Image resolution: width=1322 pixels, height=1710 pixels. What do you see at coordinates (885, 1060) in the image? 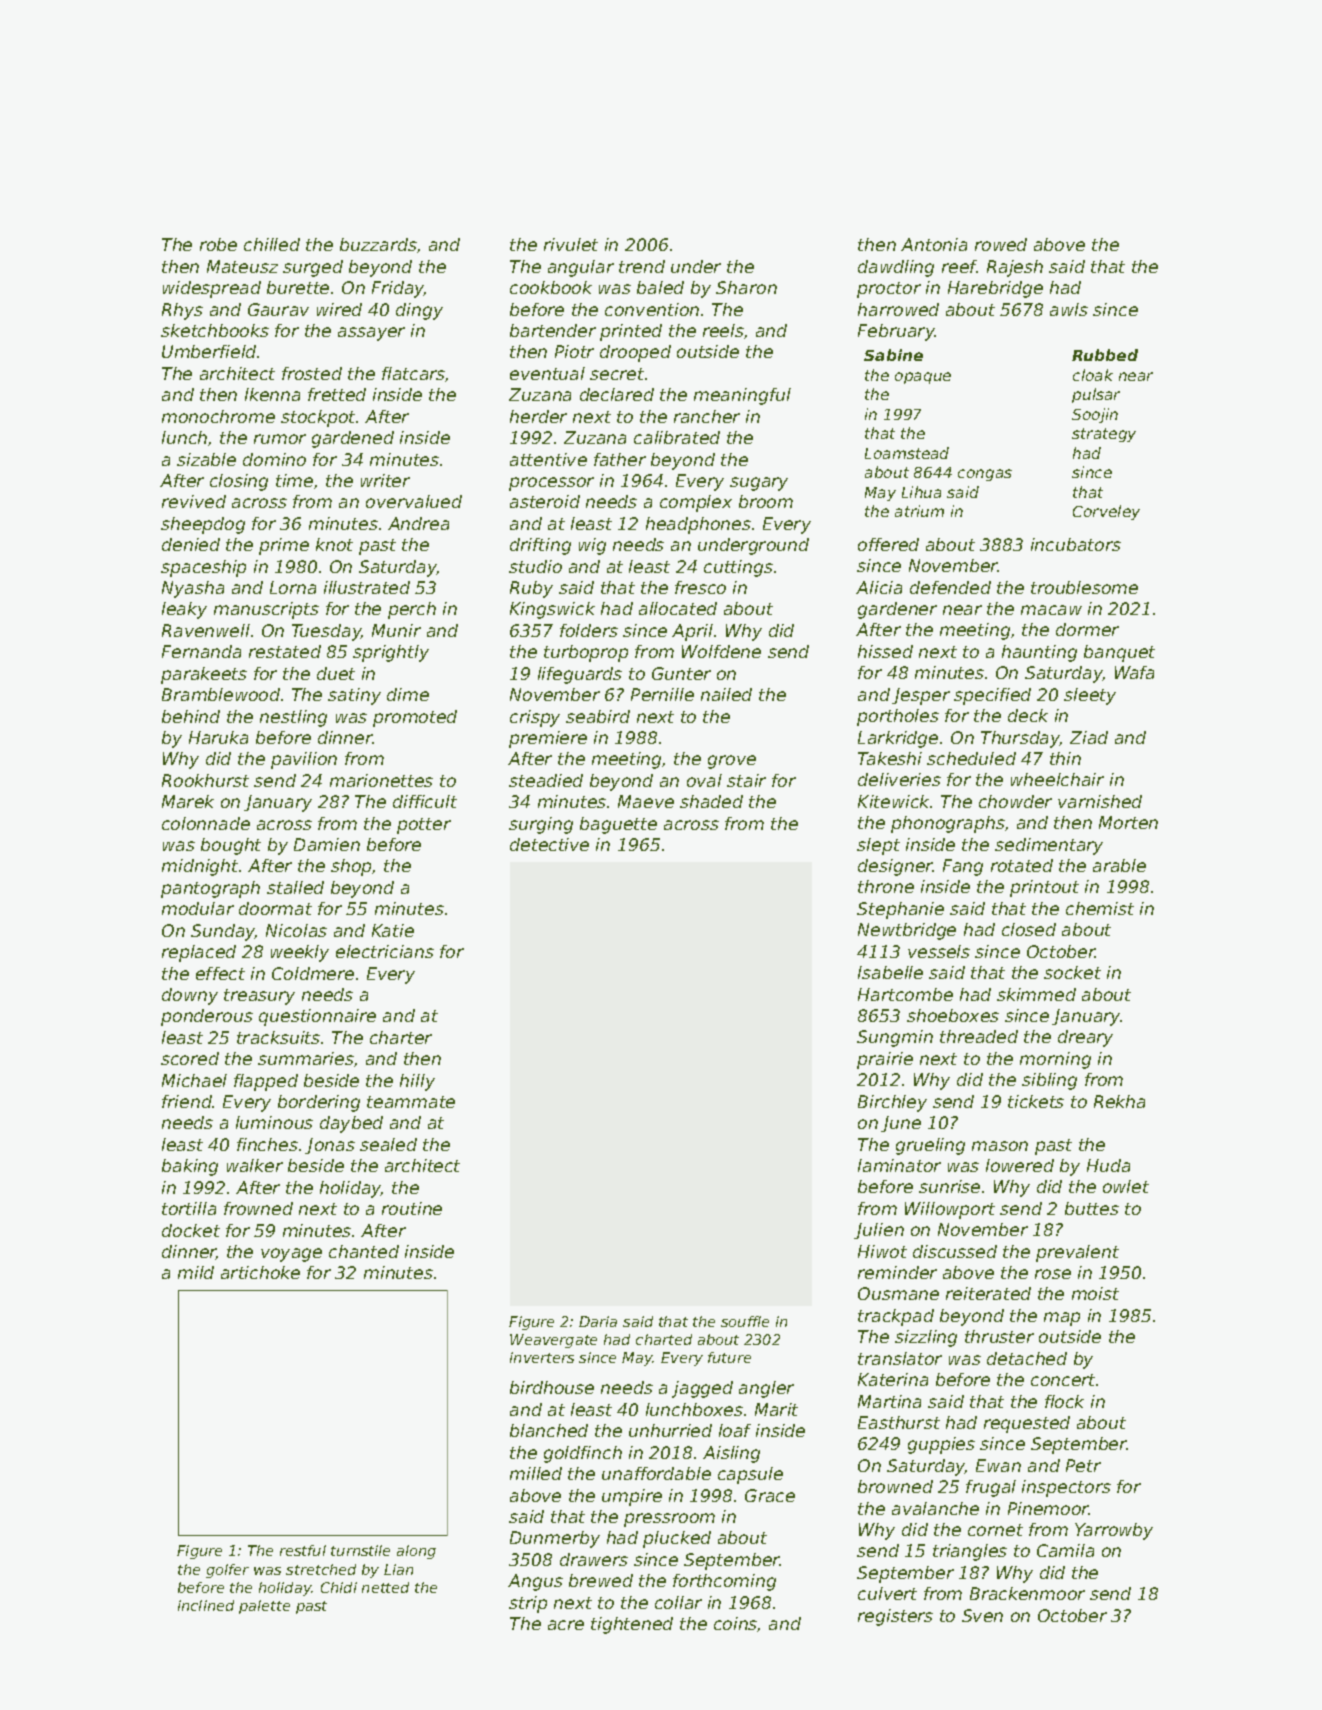
I see `prairie` at bounding box center [885, 1060].
